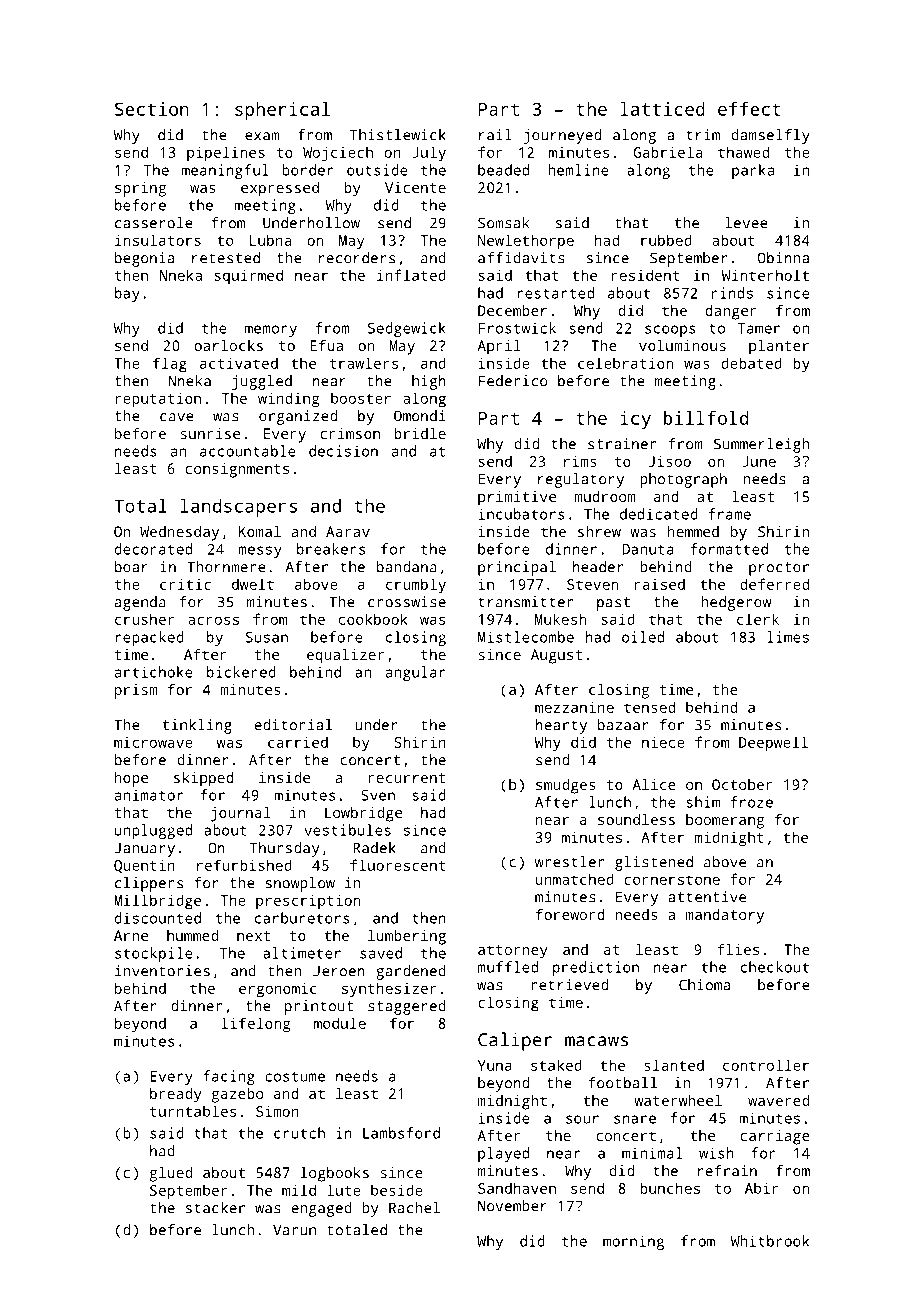 Image resolution: width=924 pixels, height=1308 pixels. What do you see at coordinates (683, 480) in the screenshot?
I see `photograph` at bounding box center [683, 480].
